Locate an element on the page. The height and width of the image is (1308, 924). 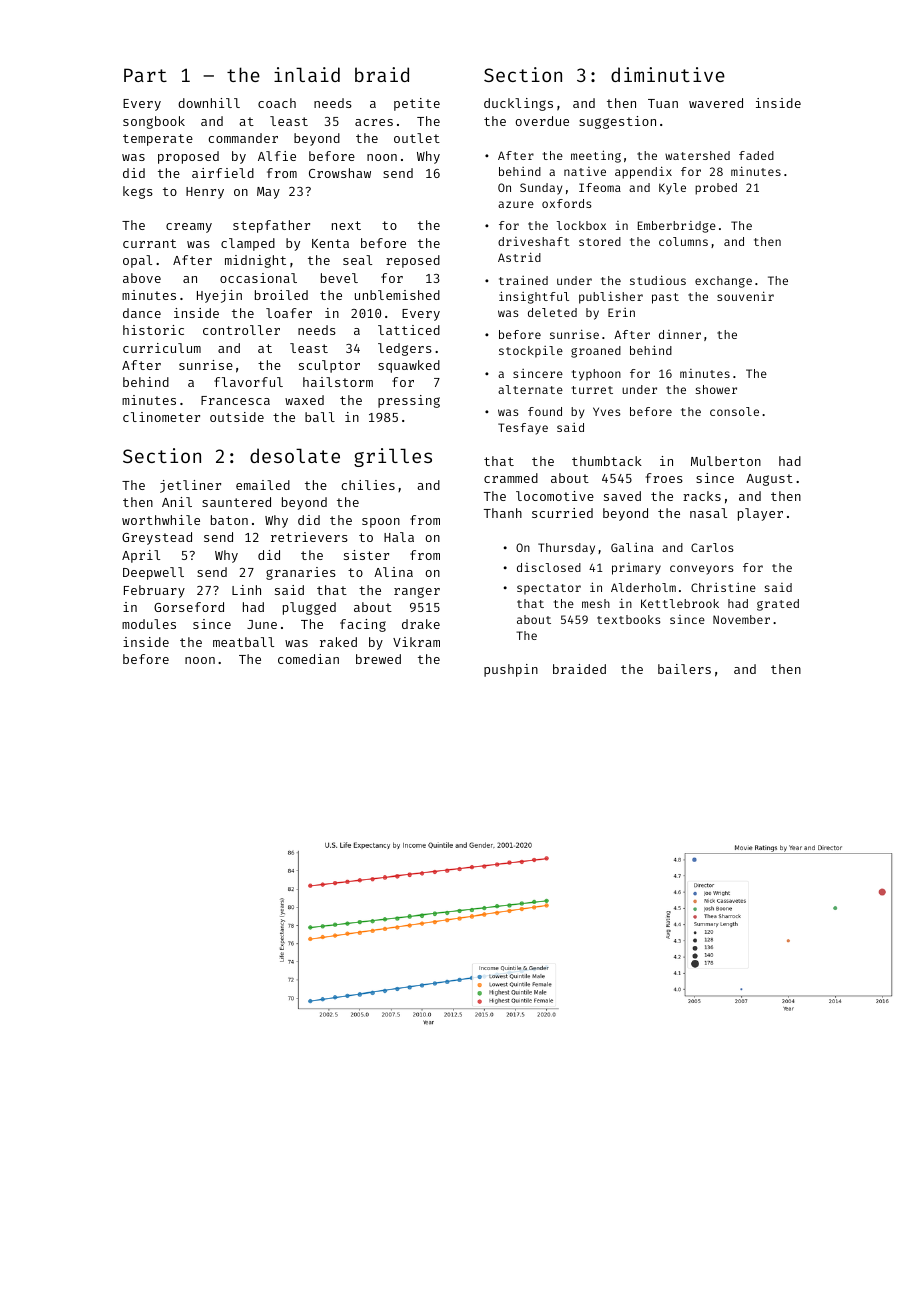
azure is located at coordinates (516, 204).
